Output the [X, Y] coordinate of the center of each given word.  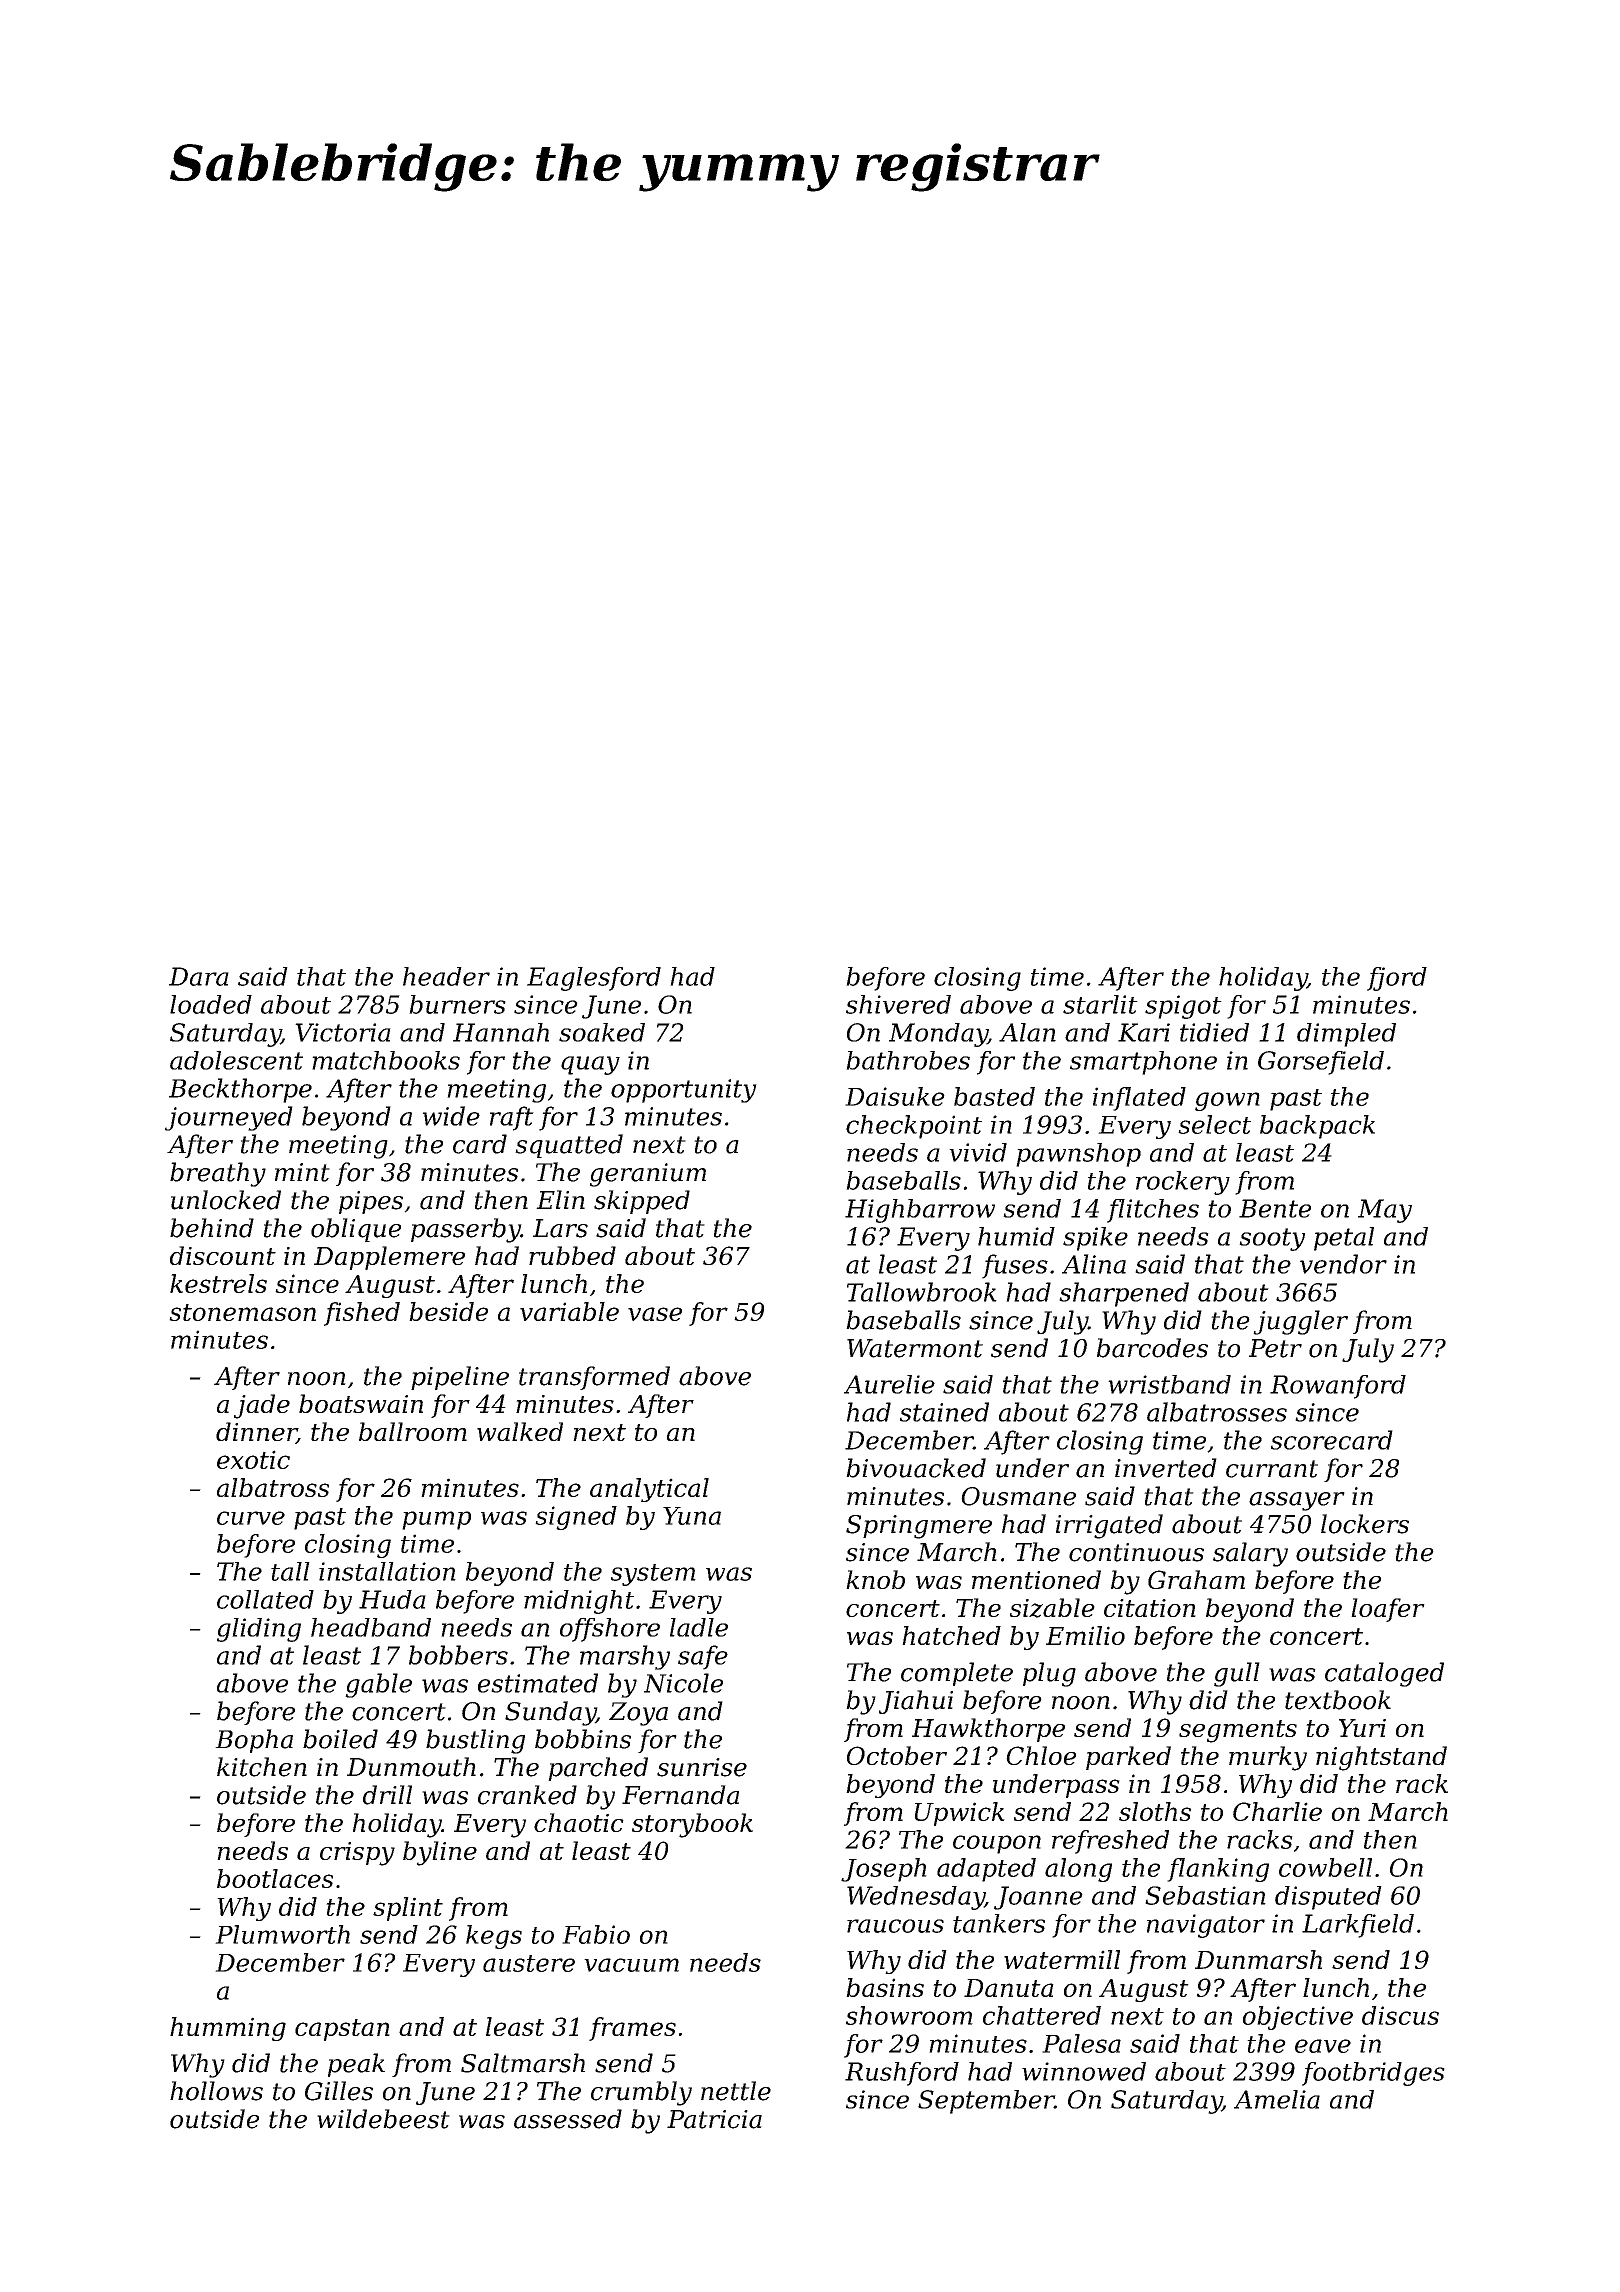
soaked [602, 1032]
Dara [199, 976]
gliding [259, 1630]
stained [944, 1412]
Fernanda [680, 1795]
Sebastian [1205, 1895]
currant [1272, 1469]
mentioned [1036, 1579]
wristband [1169, 1384]
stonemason [242, 1312]
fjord [1397, 979]
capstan [342, 2030]
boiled [340, 1739]
